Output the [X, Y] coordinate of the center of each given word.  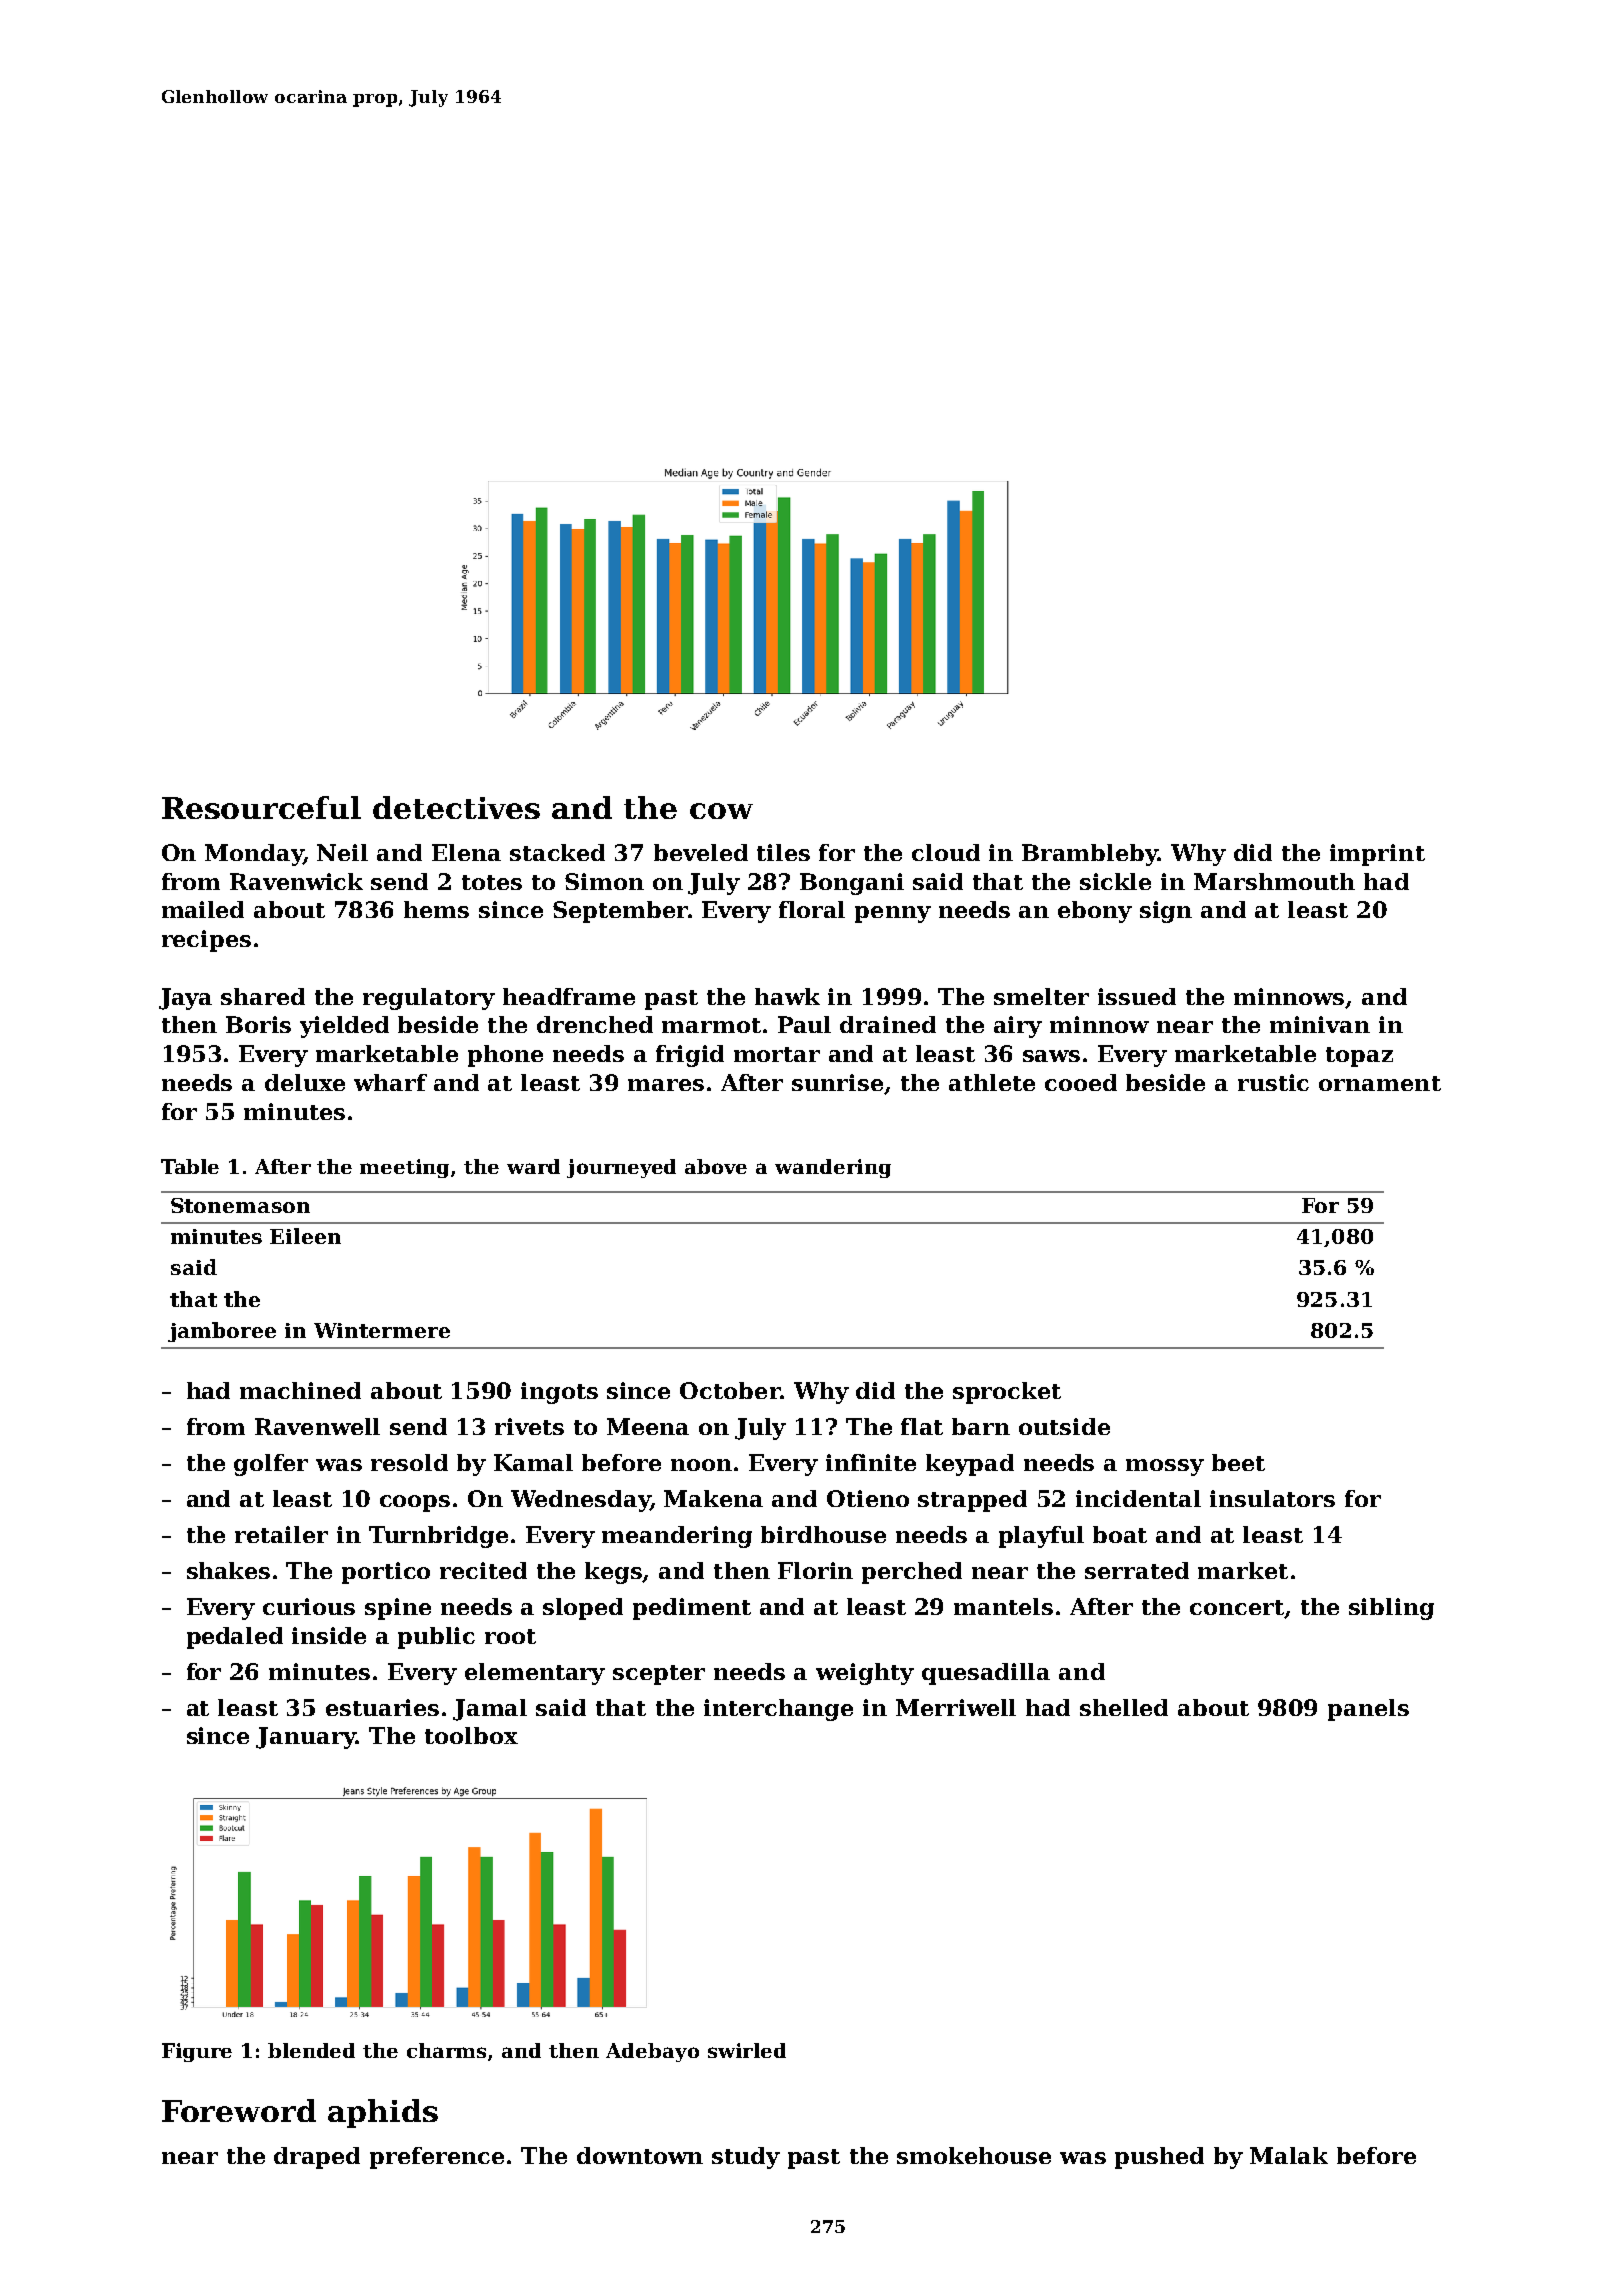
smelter [1041, 996]
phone [505, 1056]
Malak [1289, 2155]
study [746, 2158]
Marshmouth [1274, 881]
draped [317, 2158]
